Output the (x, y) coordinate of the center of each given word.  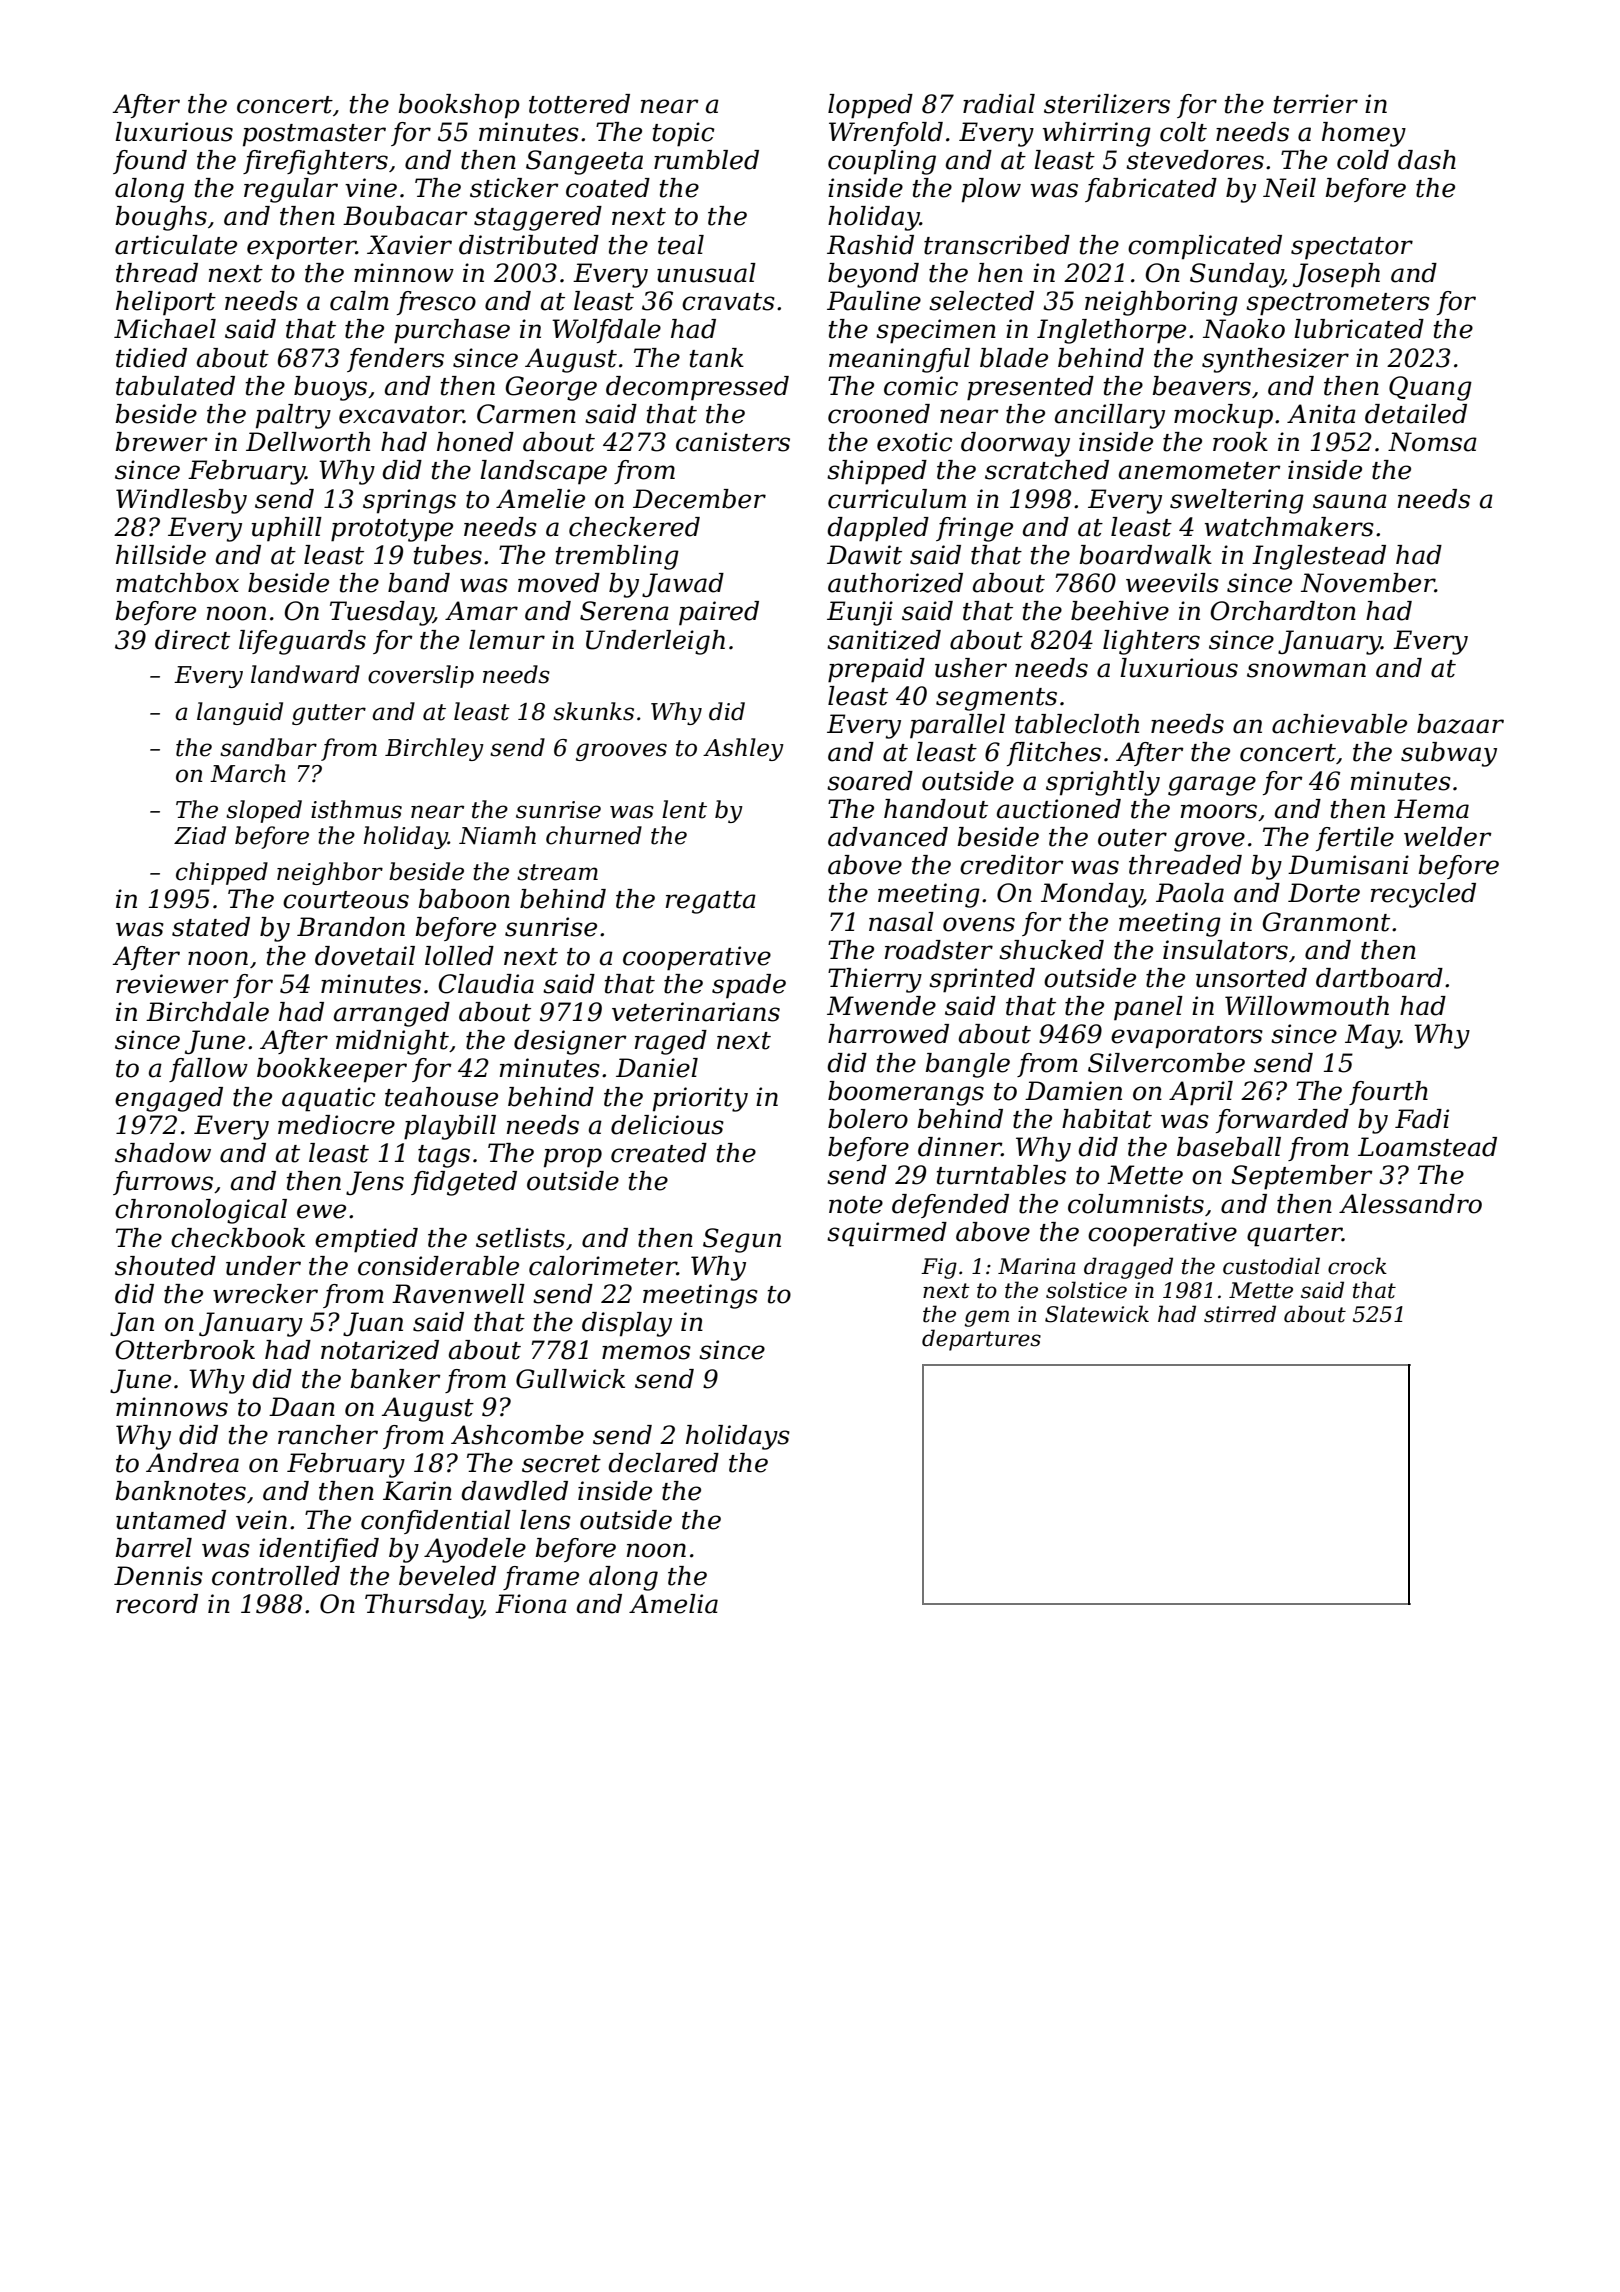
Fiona (531, 1604)
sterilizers (1107, 104)
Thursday (423, 1606)
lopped (870, 106)
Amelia (673, 1604)
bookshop (459, 106)
